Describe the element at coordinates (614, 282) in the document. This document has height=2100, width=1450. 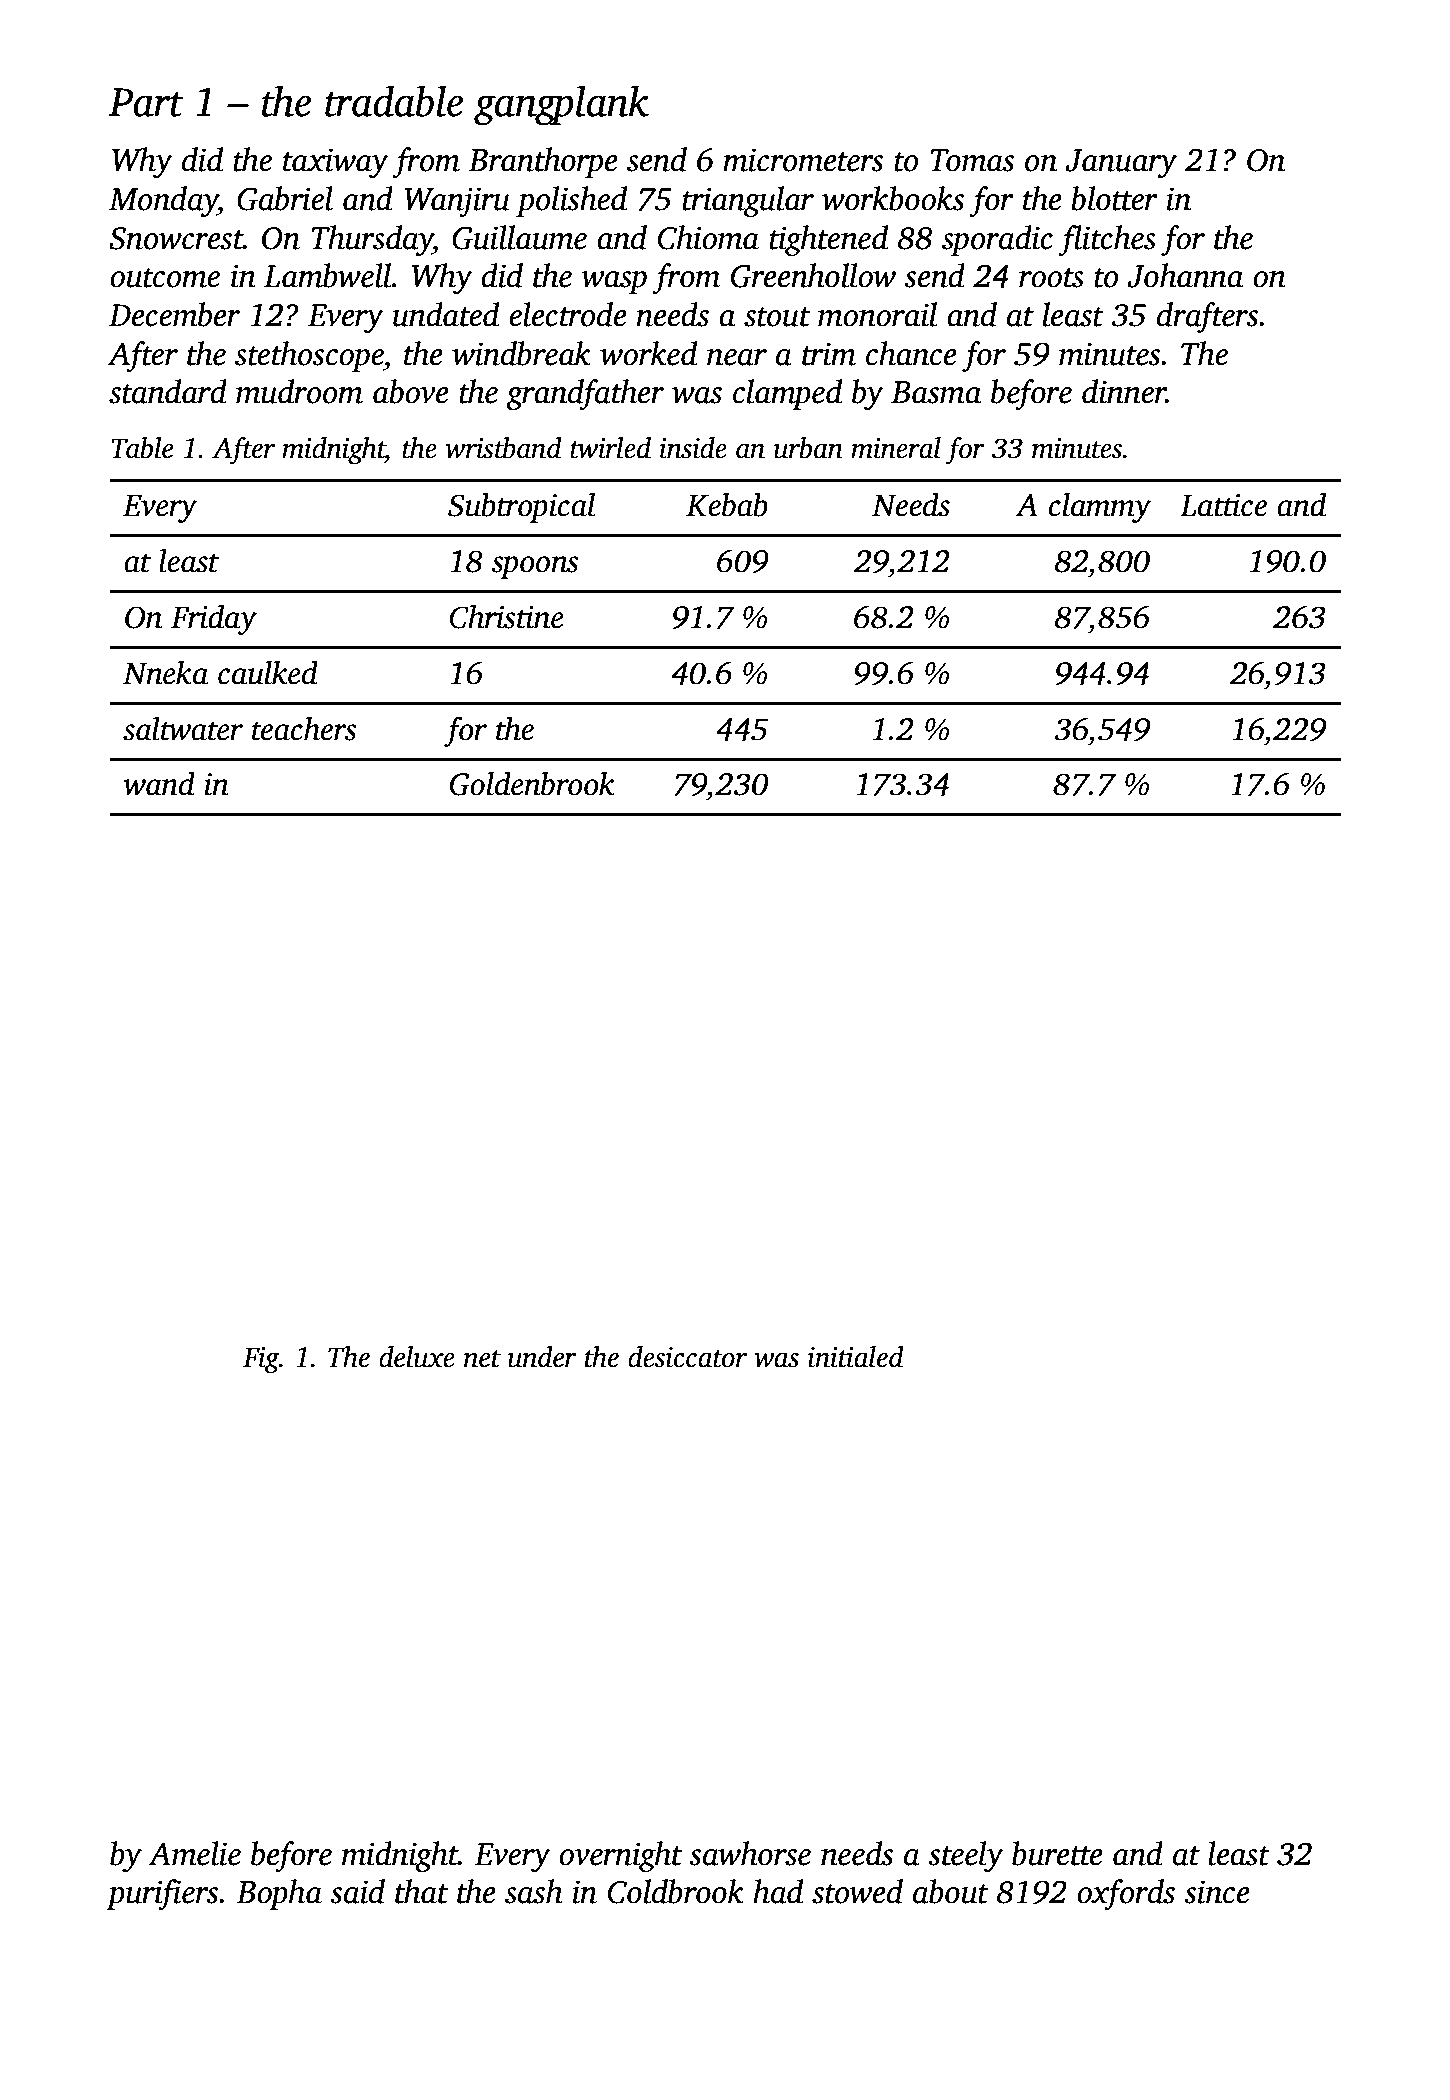
I see `wasp` at that location.
